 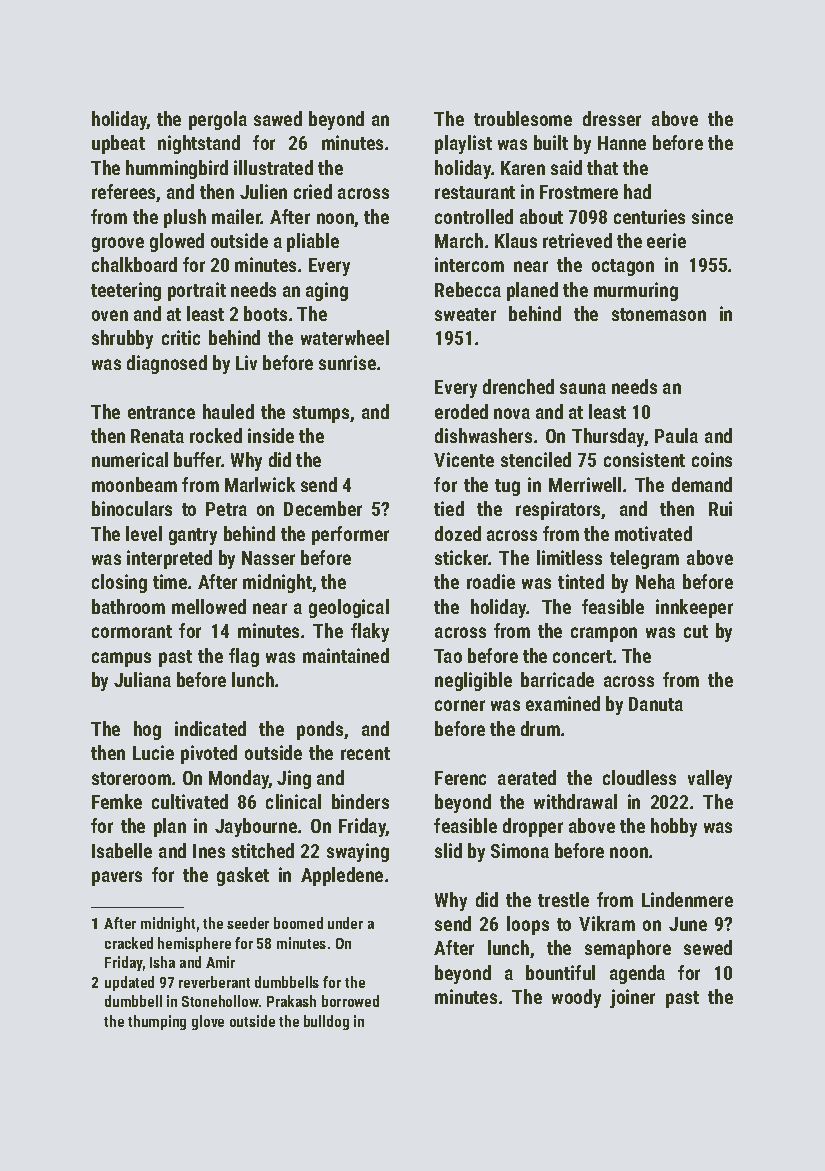 What do you see at coordinates (659, 314) in the page?
I see `stonemason` at bounding box center [659, 314].
